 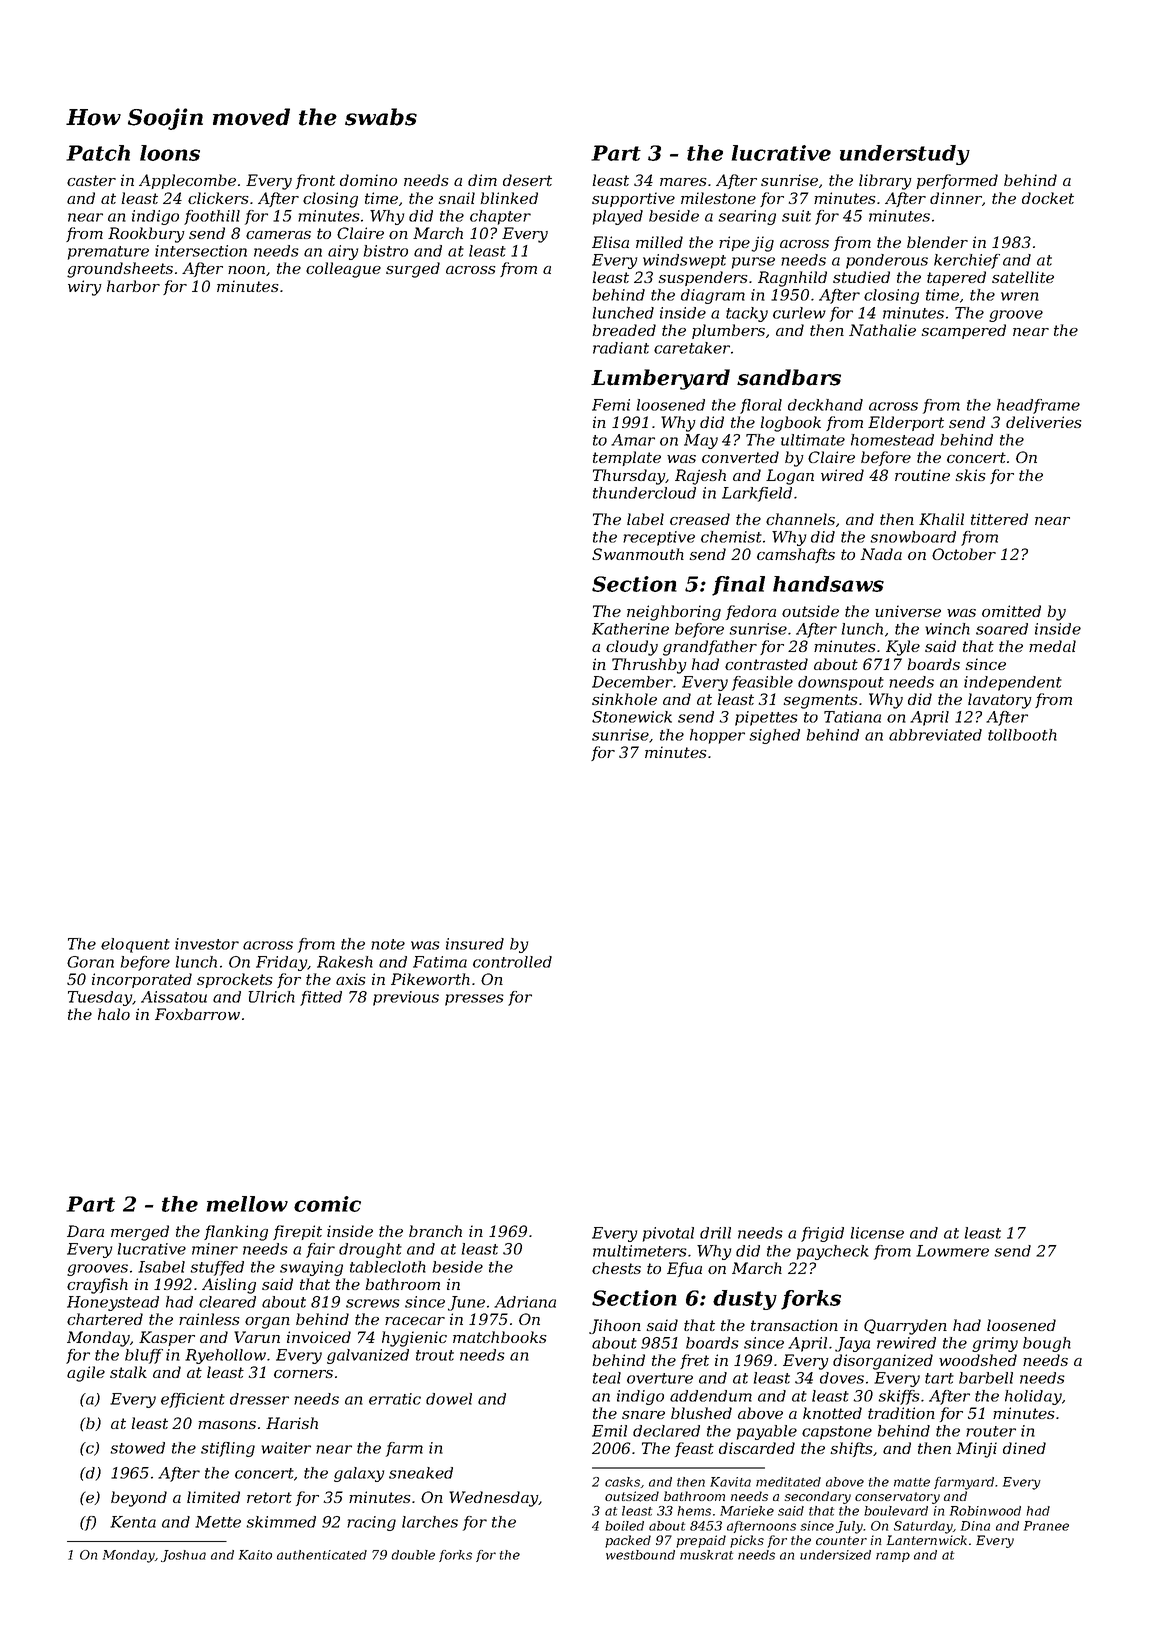 What do you see at coordinates (624, 330) in the screenshot?
I see `breaded` at bounding box center [624, 330].
